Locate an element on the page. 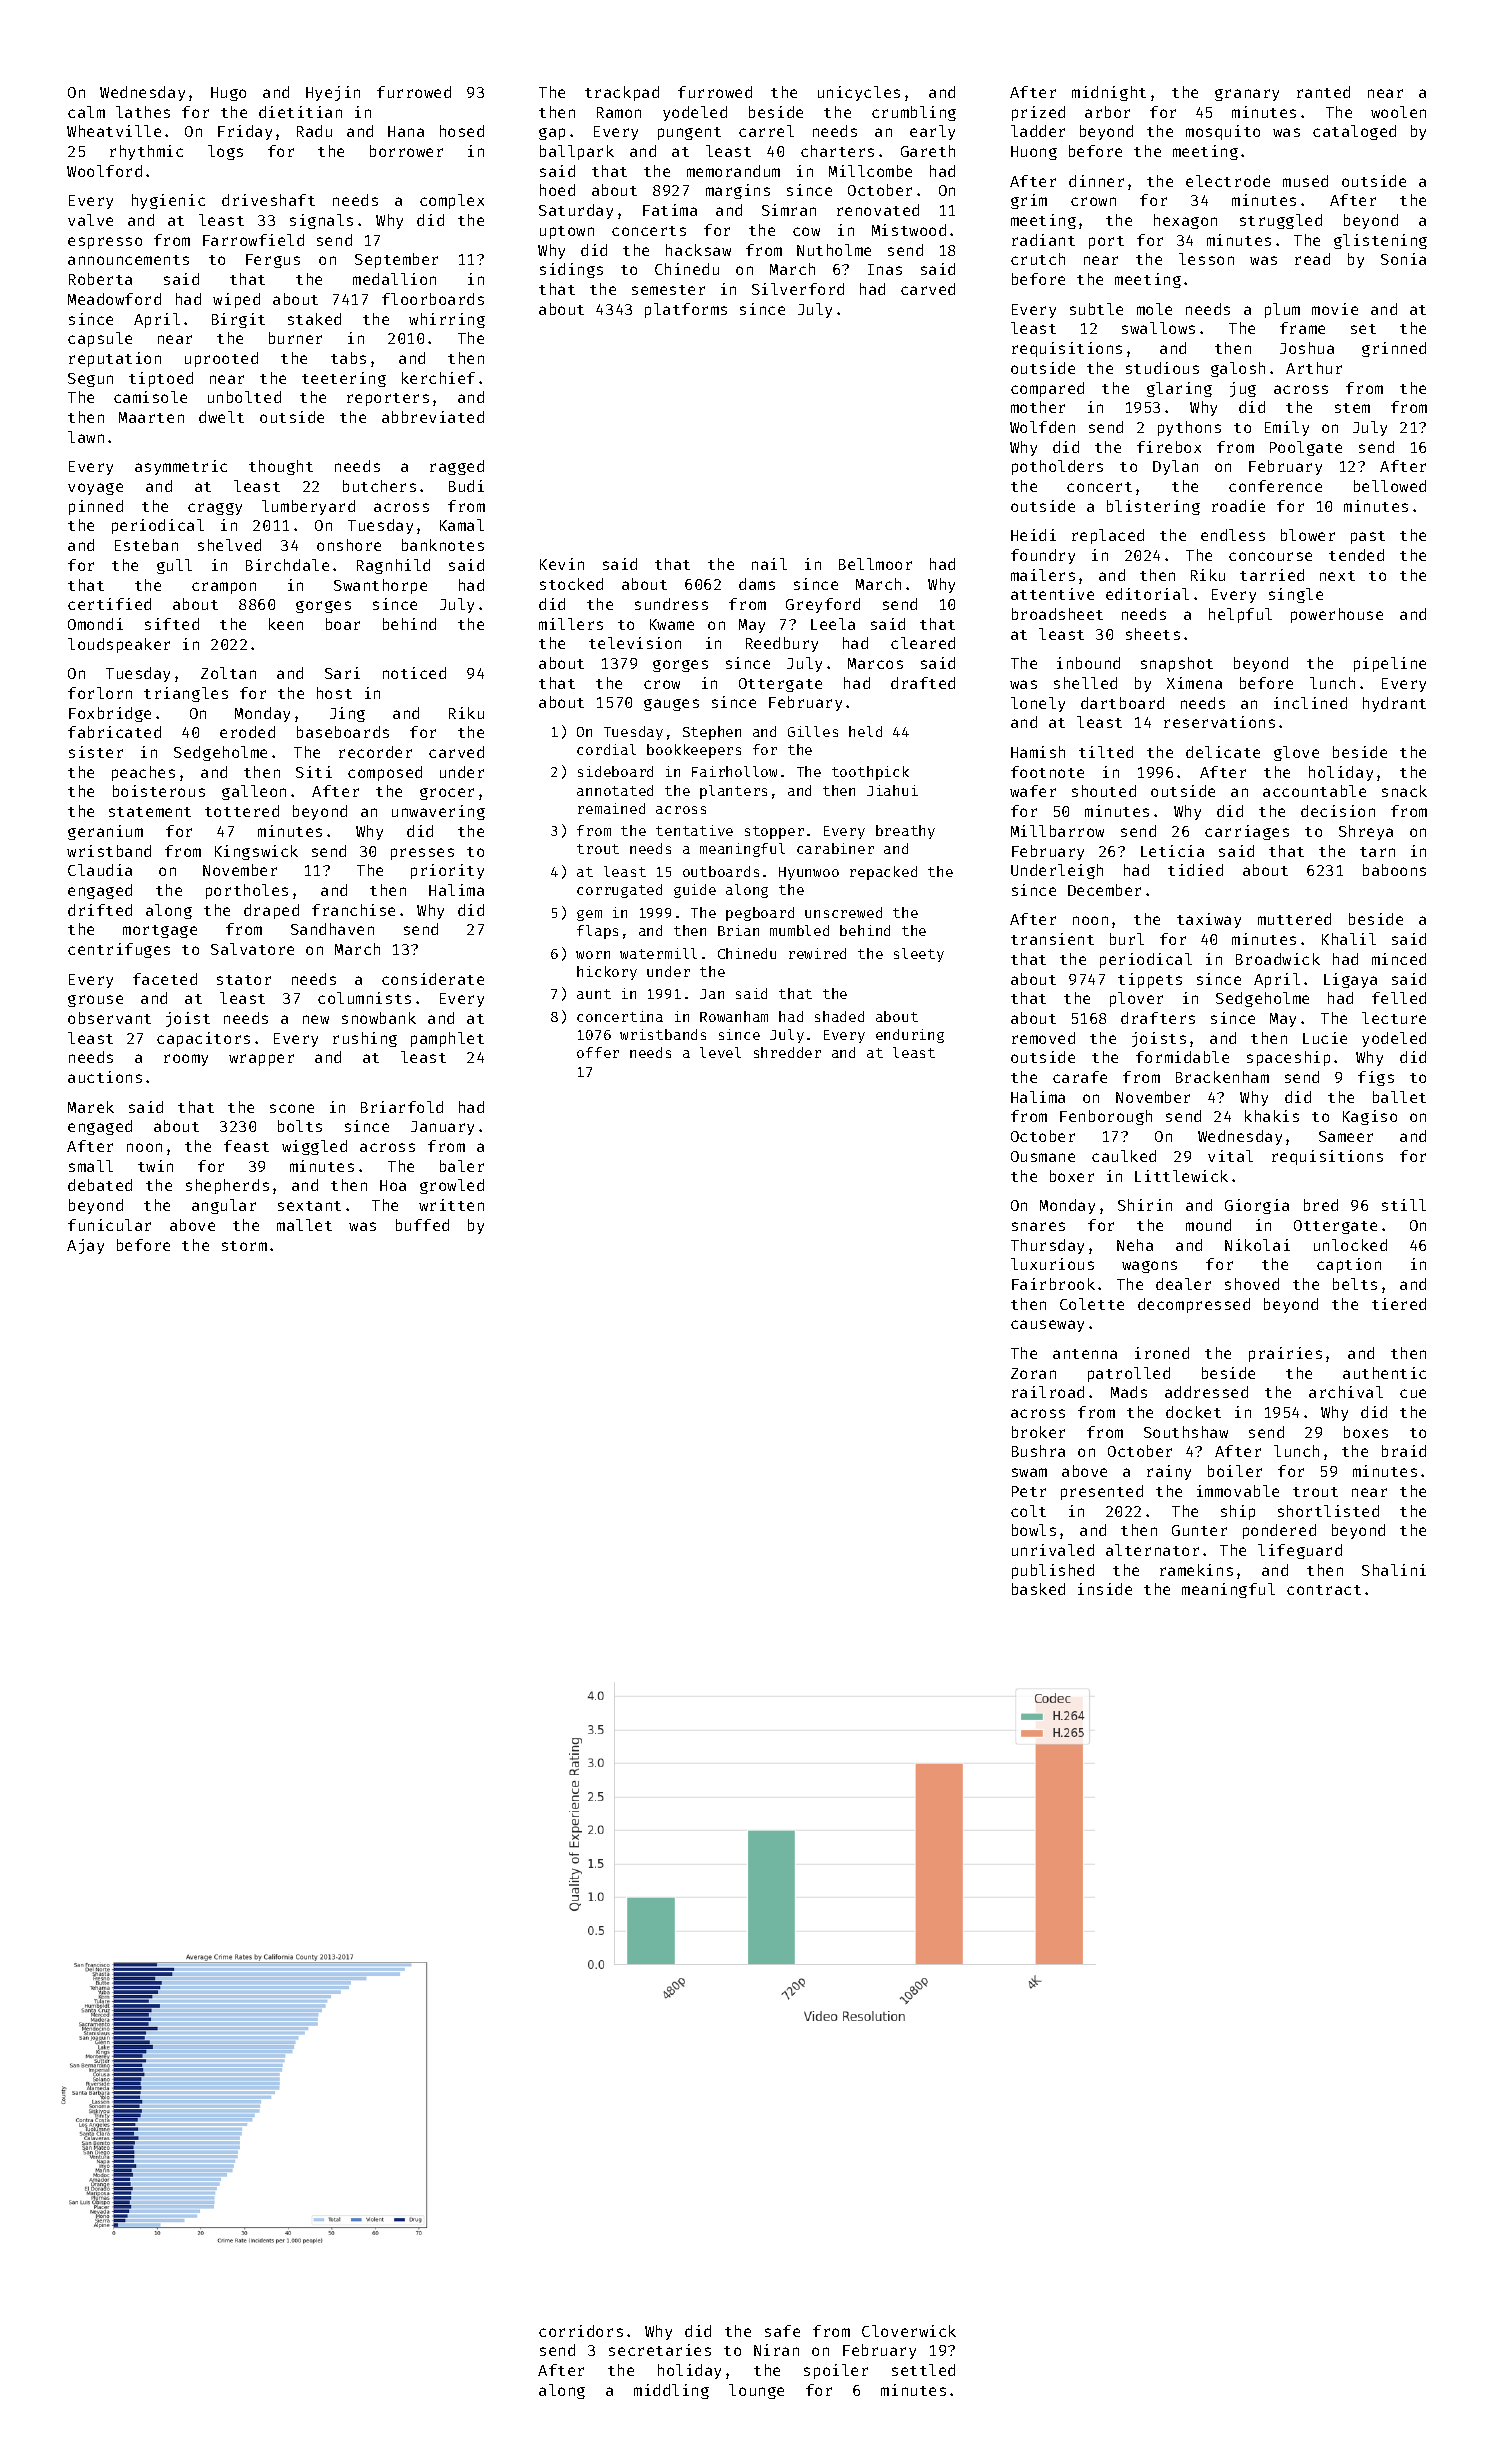 This document has height=2464, width=1496. trackpad is located at coordinates (622, 93).
